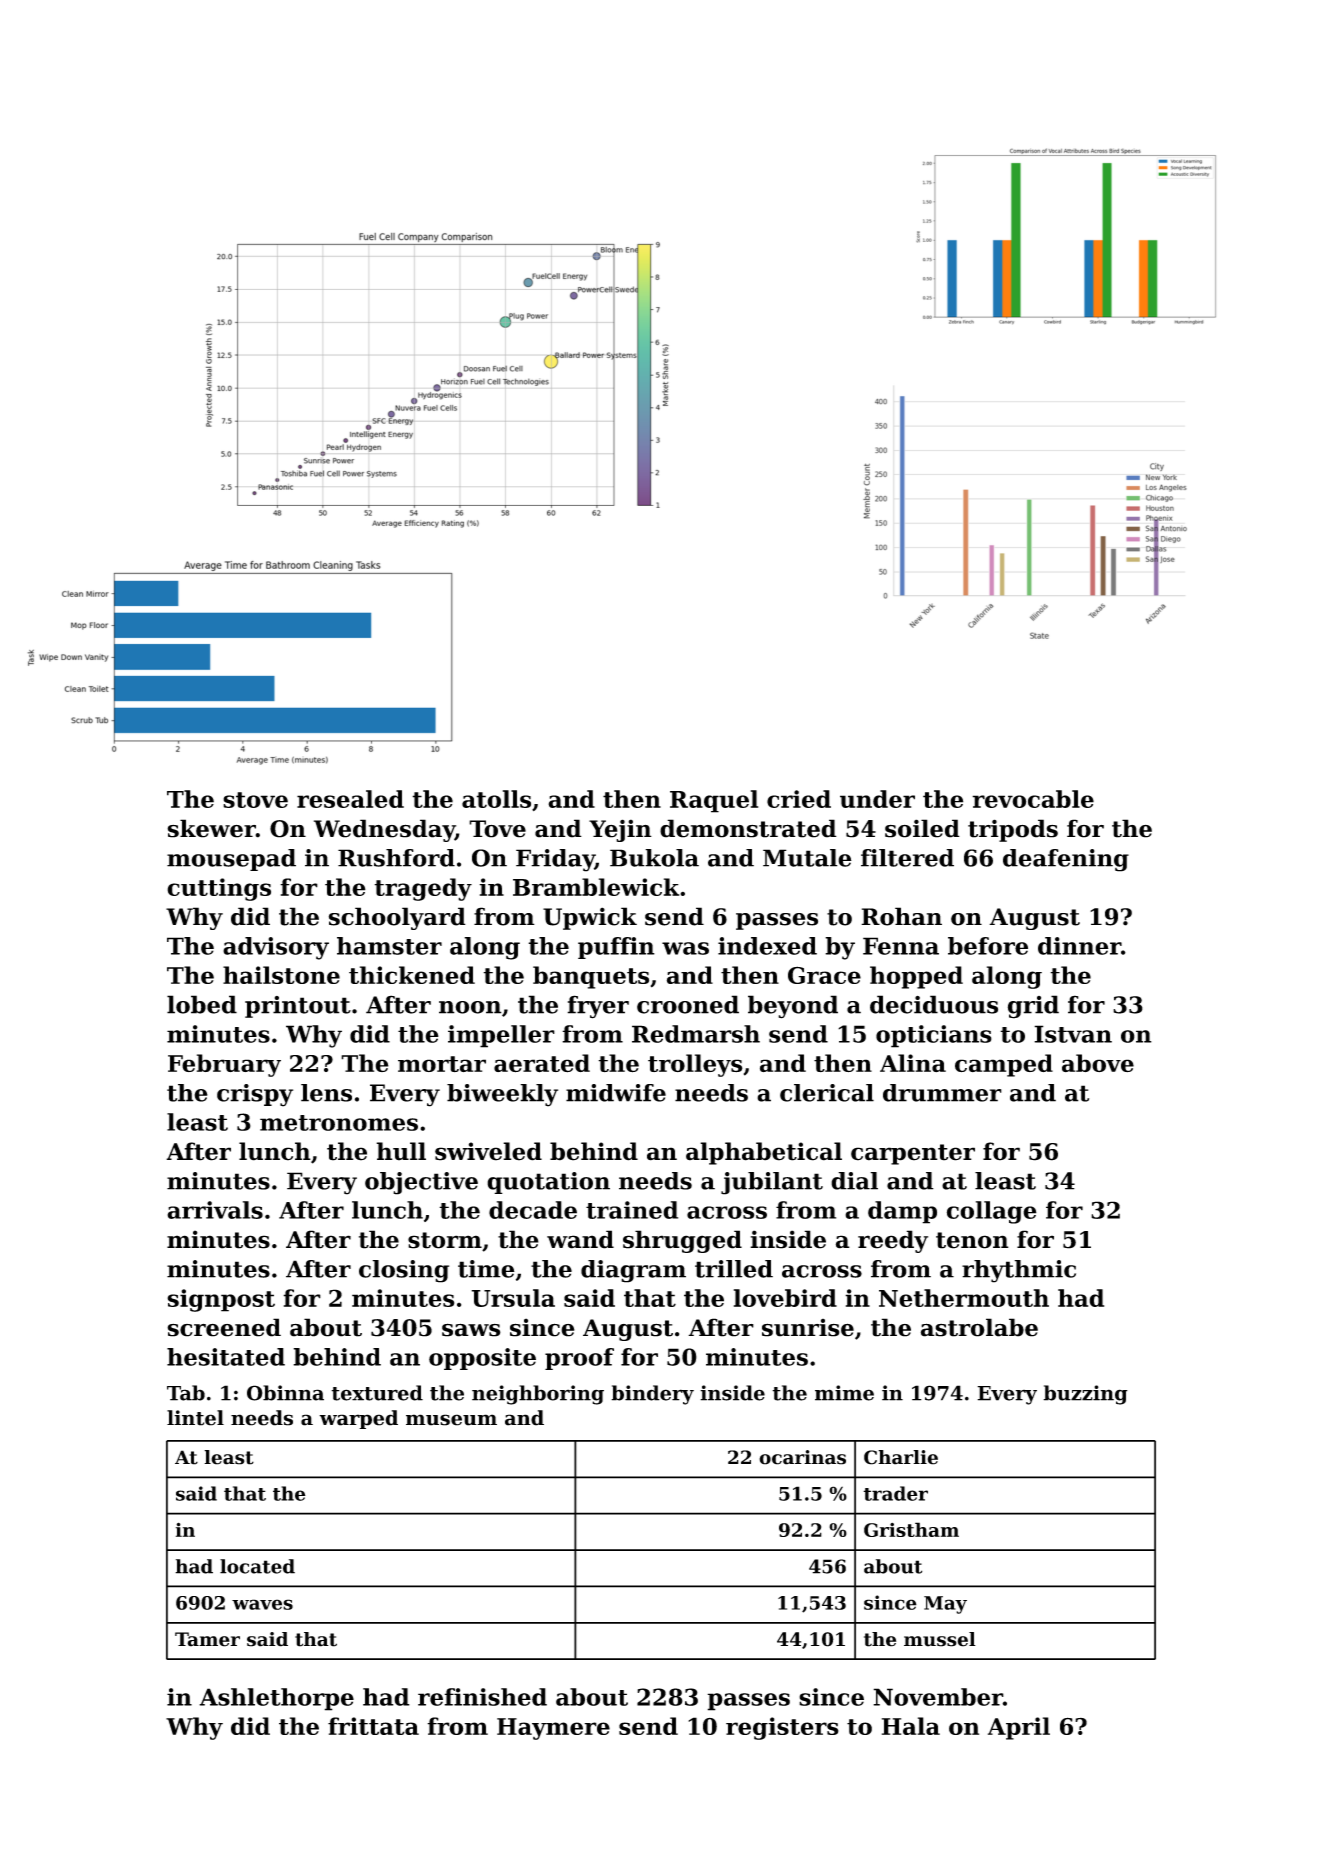  I want to click on carpenter, so click(913, 1154).
